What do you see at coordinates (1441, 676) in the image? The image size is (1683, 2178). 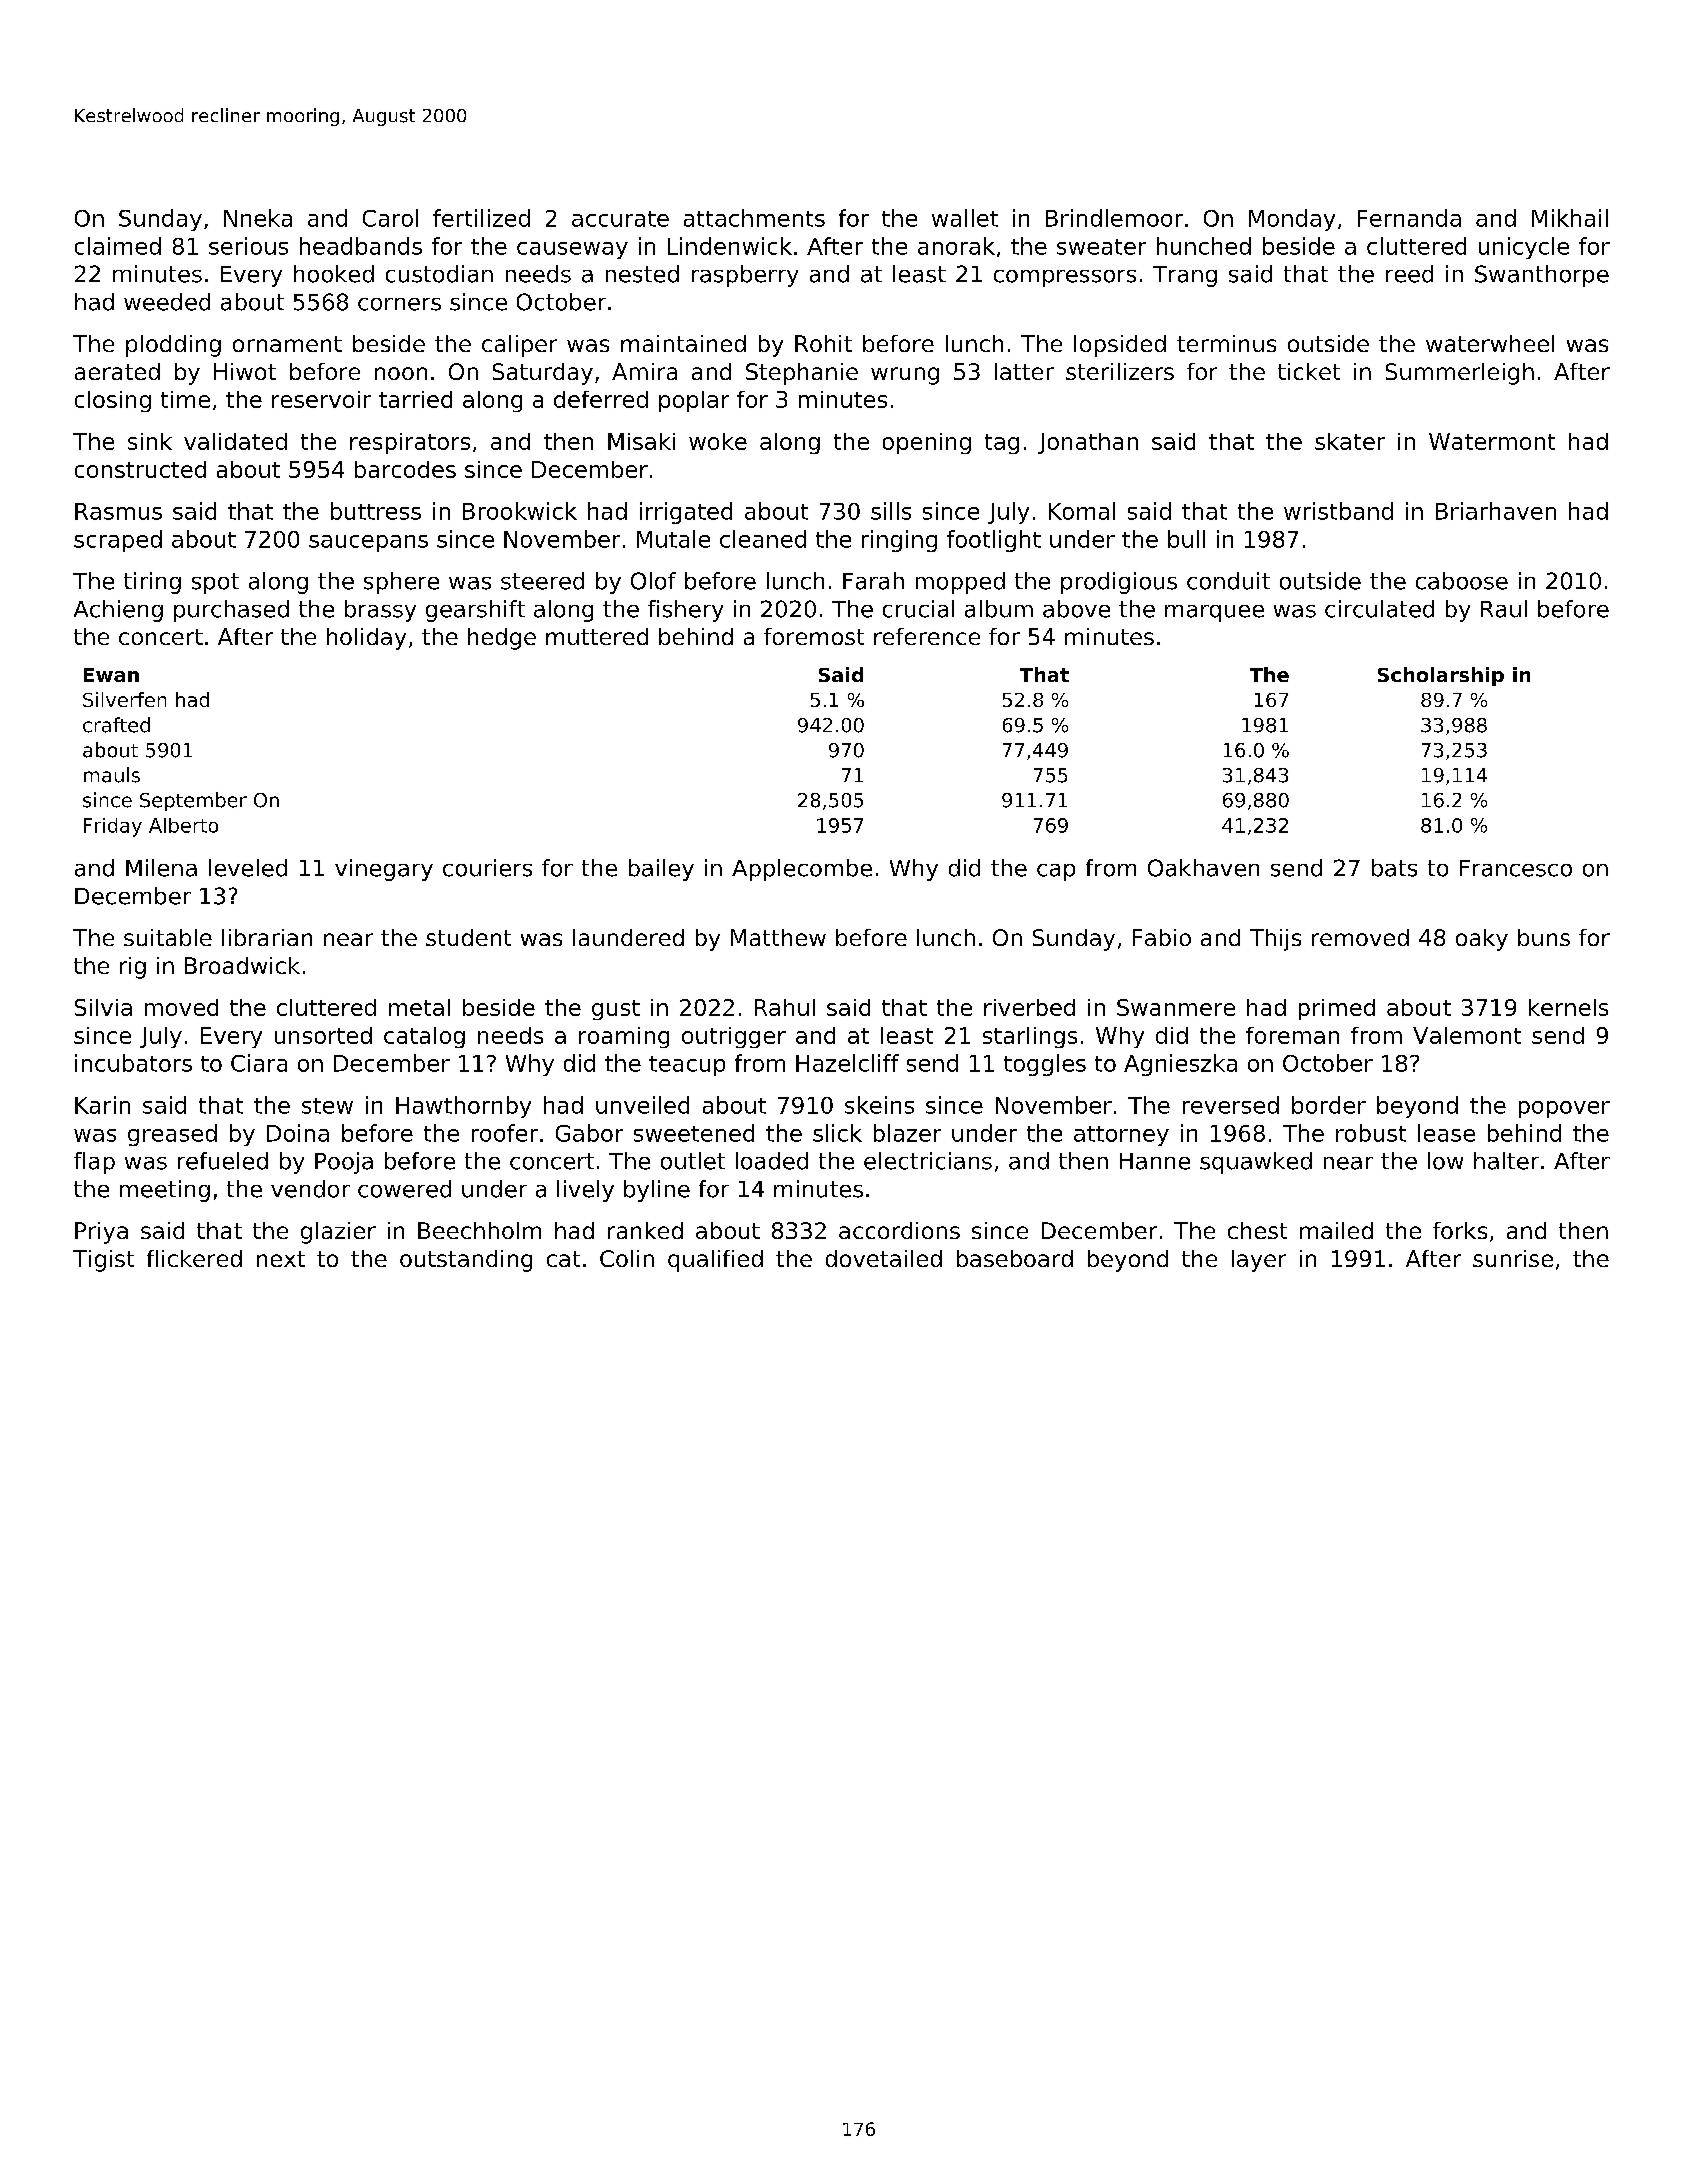 I see `Scholarship` at bounding box center [1441, 676].
